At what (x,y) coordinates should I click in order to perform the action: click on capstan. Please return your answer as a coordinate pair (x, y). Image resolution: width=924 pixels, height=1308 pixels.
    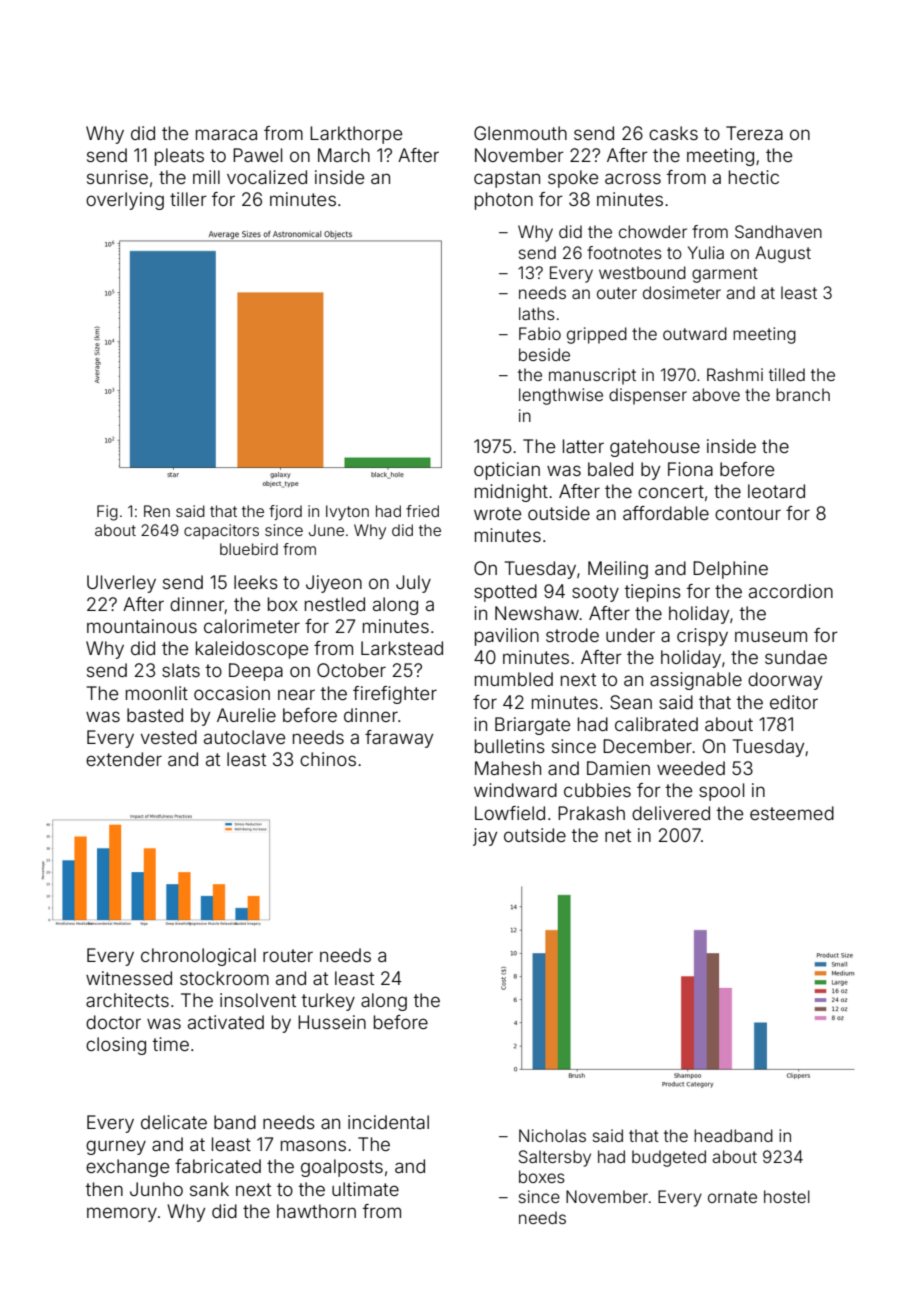
    Looking at the image, I should click on (507, 179).
